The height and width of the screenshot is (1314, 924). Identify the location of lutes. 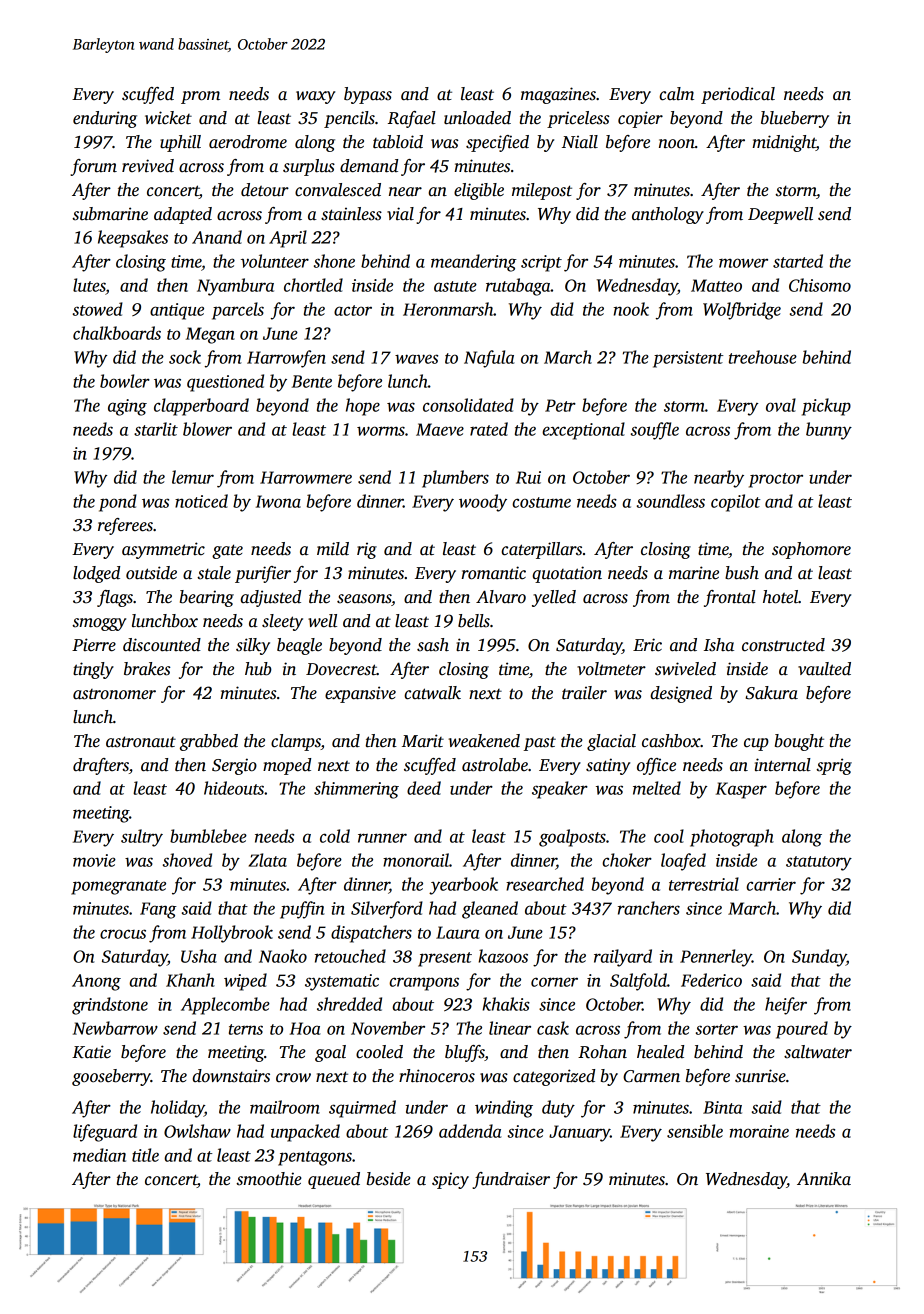
(89, 285).
